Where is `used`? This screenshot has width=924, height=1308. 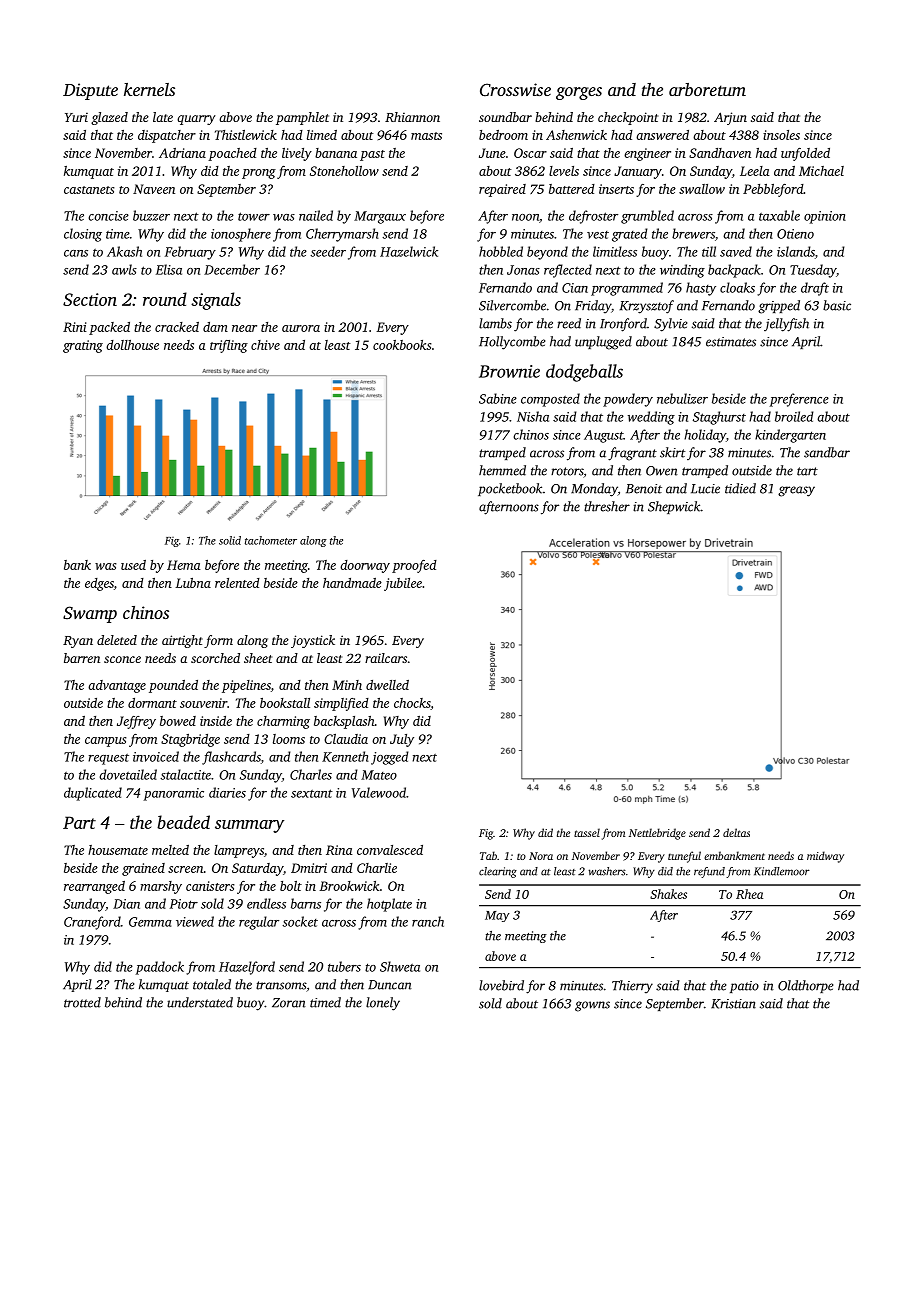 used is located at coordinates (133, 565).
